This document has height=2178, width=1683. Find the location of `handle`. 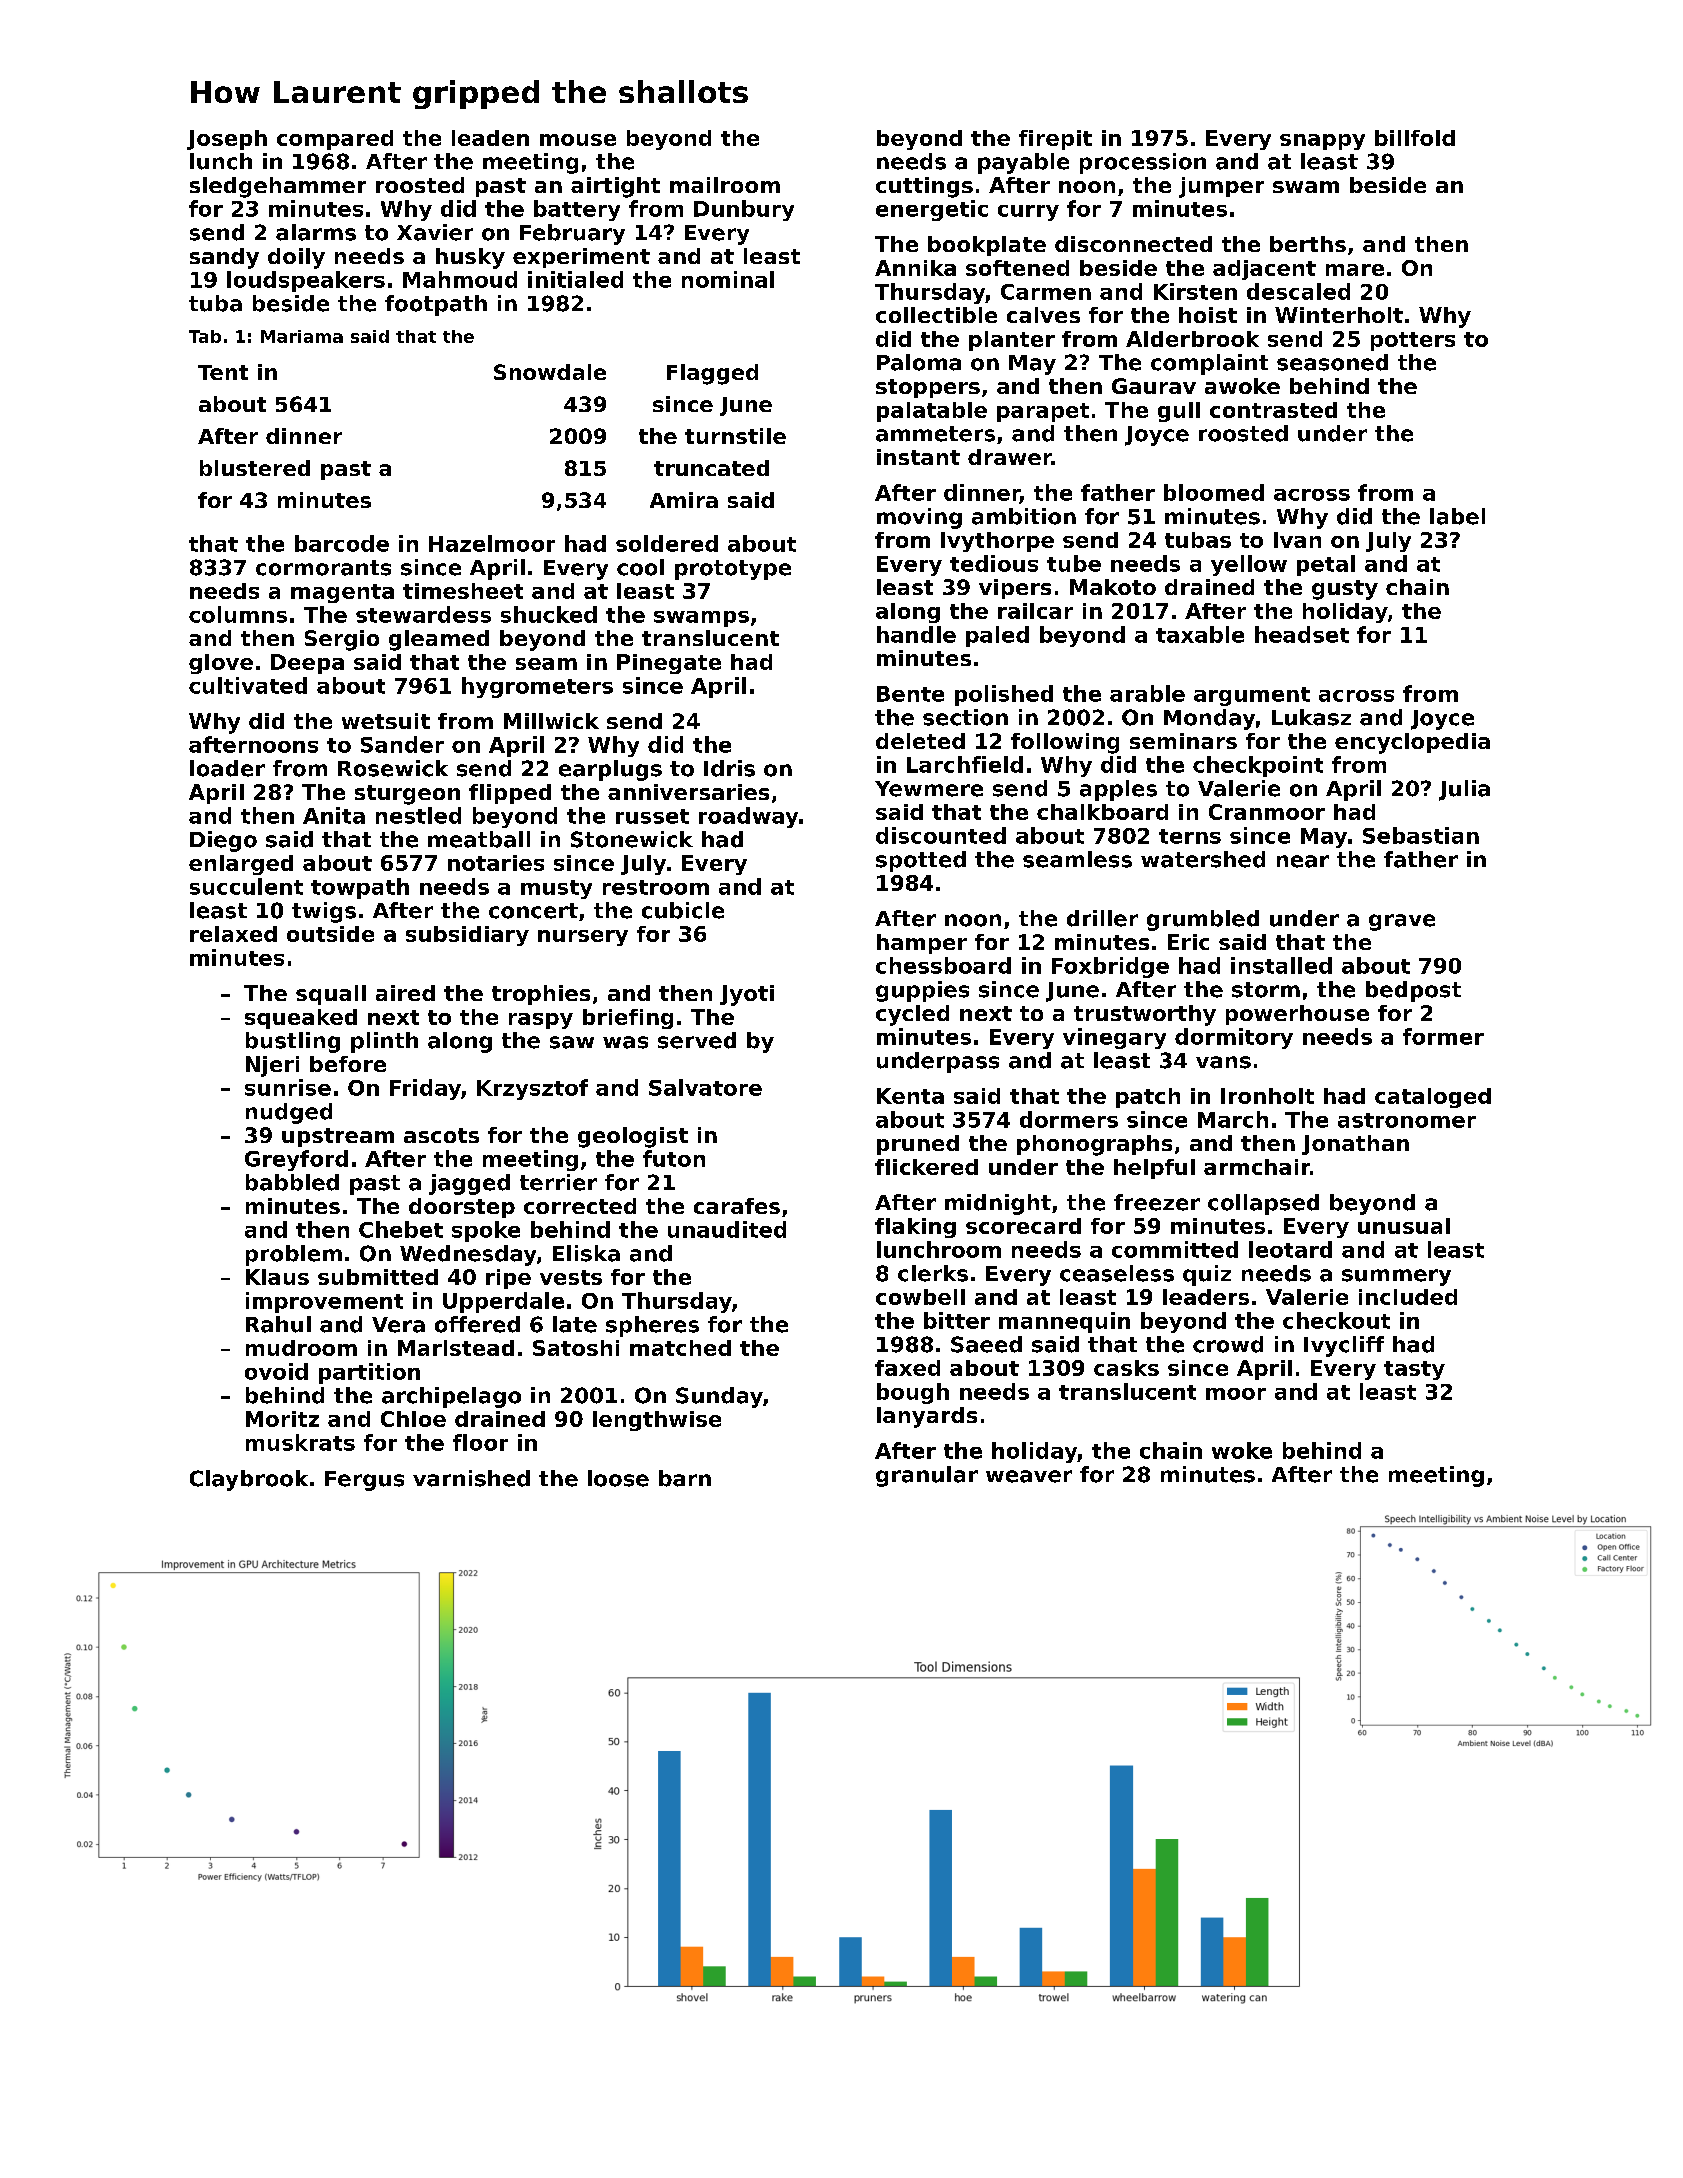

handle is located at coordinates (916, 634).
